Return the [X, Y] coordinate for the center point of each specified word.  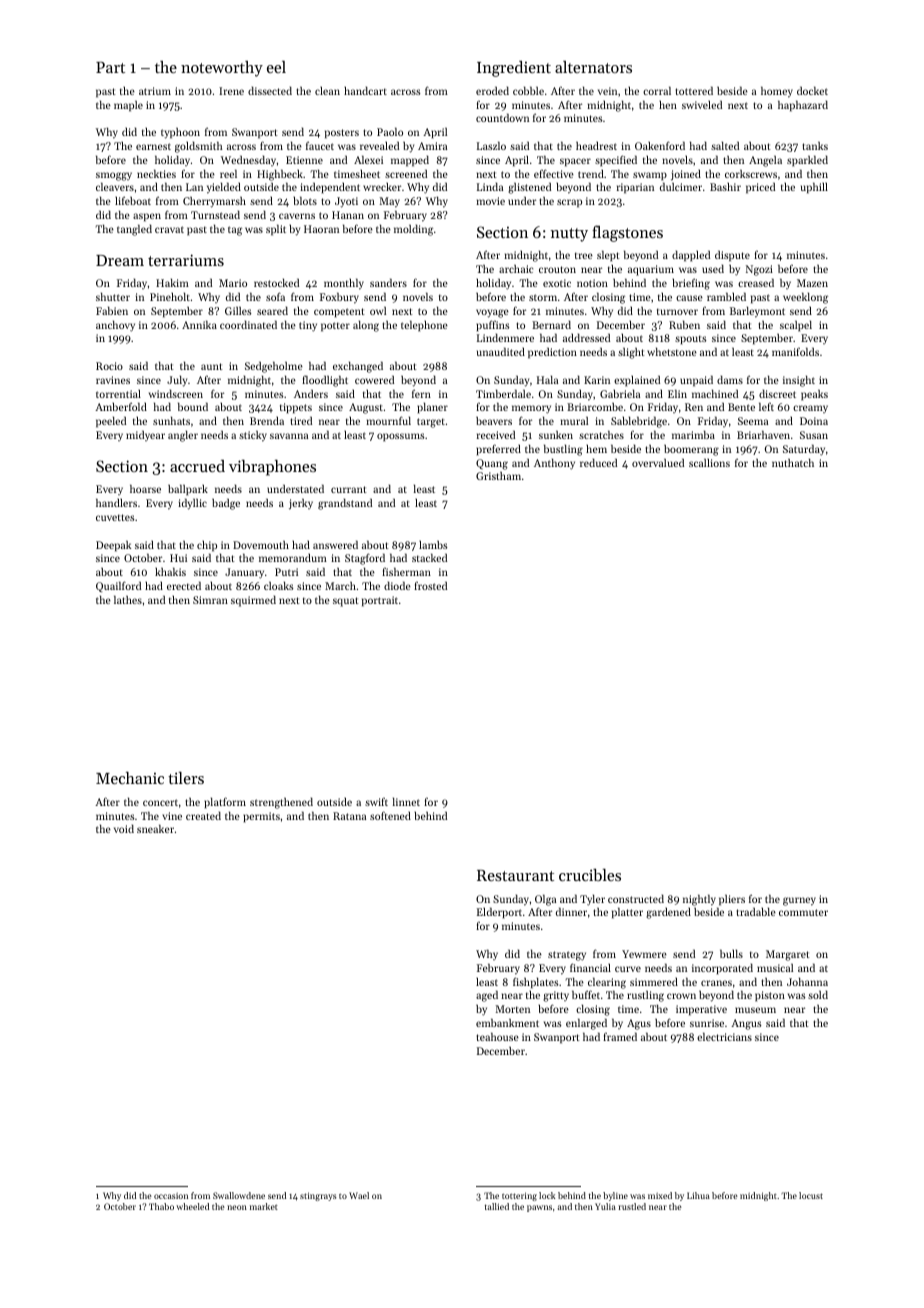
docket [812, 90]
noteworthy [222, 69]
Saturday [804, 450]
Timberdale [503, 393]
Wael [359, 1195]
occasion [171, 1196]
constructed [636, 898]
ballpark [188, 490]
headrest [596, 145]
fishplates [536, 983]
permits [261, 817]
